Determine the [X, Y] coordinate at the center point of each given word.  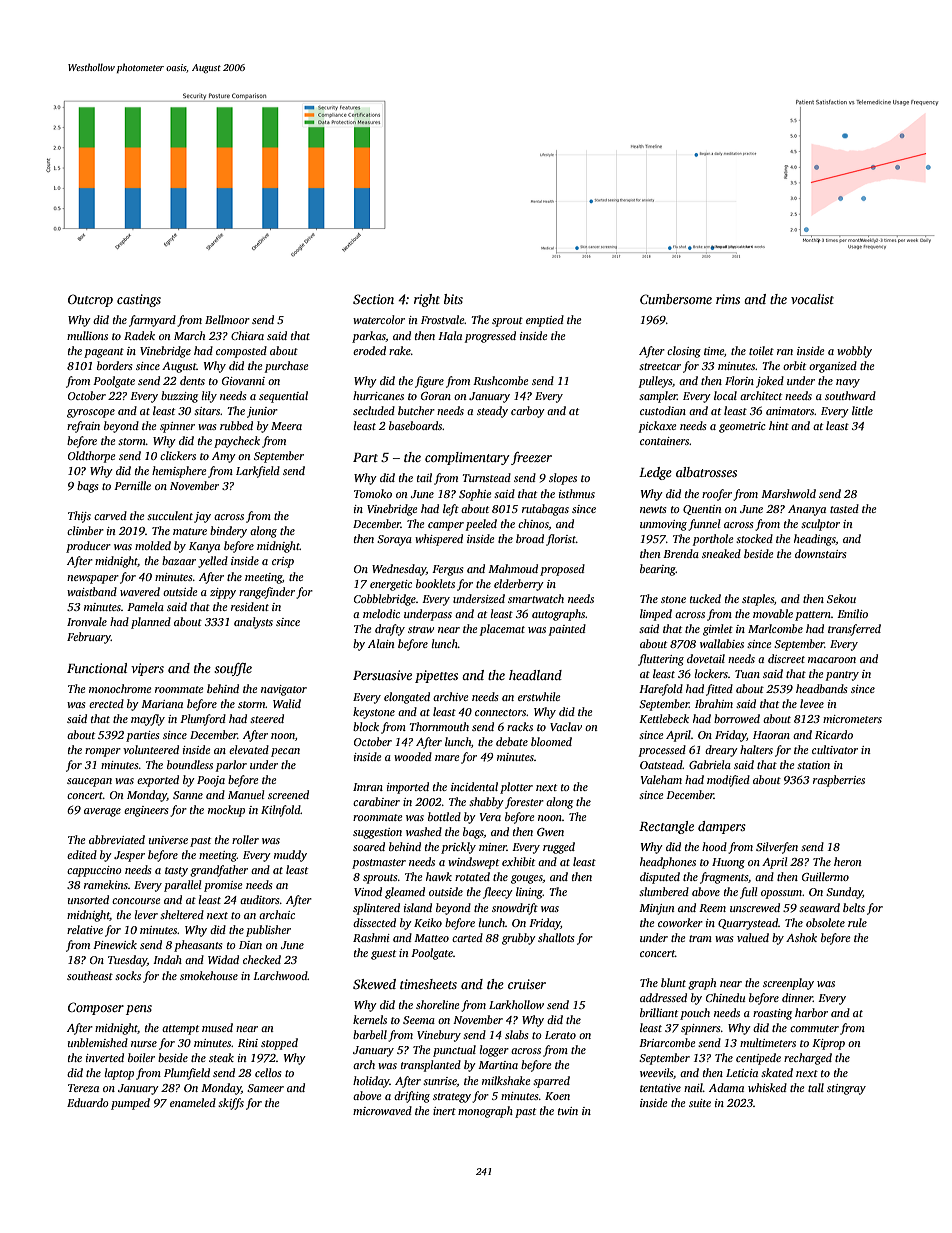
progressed [490, 337]
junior [262, 412]
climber [85, 530]
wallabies [722, 643]
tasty [176, 872]
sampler [658, 397]
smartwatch [536, 598]
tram [700, 938]
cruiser [527, 984]
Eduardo [88, 1102]
